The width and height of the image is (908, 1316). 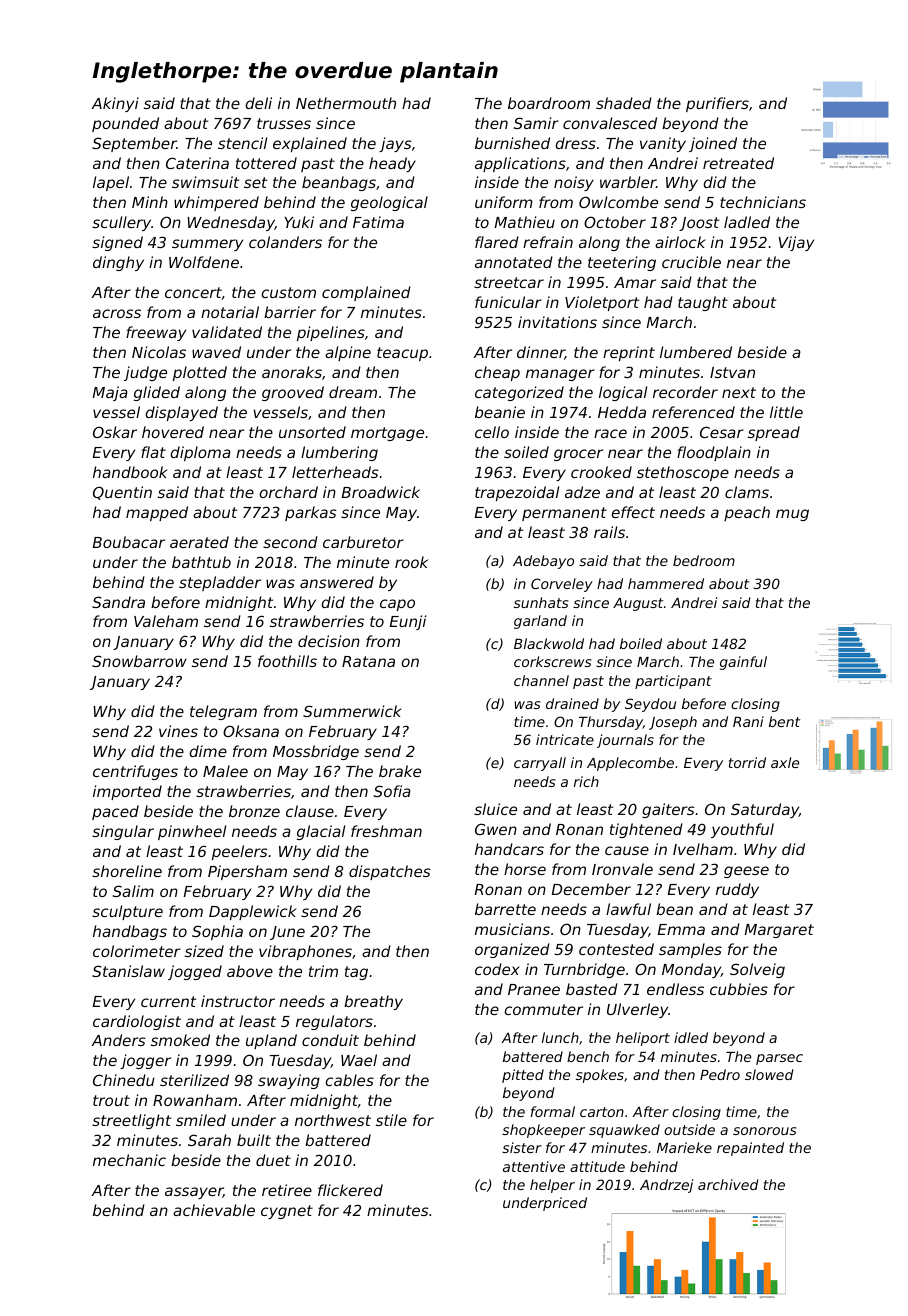 What do you see at coordinates (287, 661) in the image?
I see `foothills` at bounding box center [287, 661].
